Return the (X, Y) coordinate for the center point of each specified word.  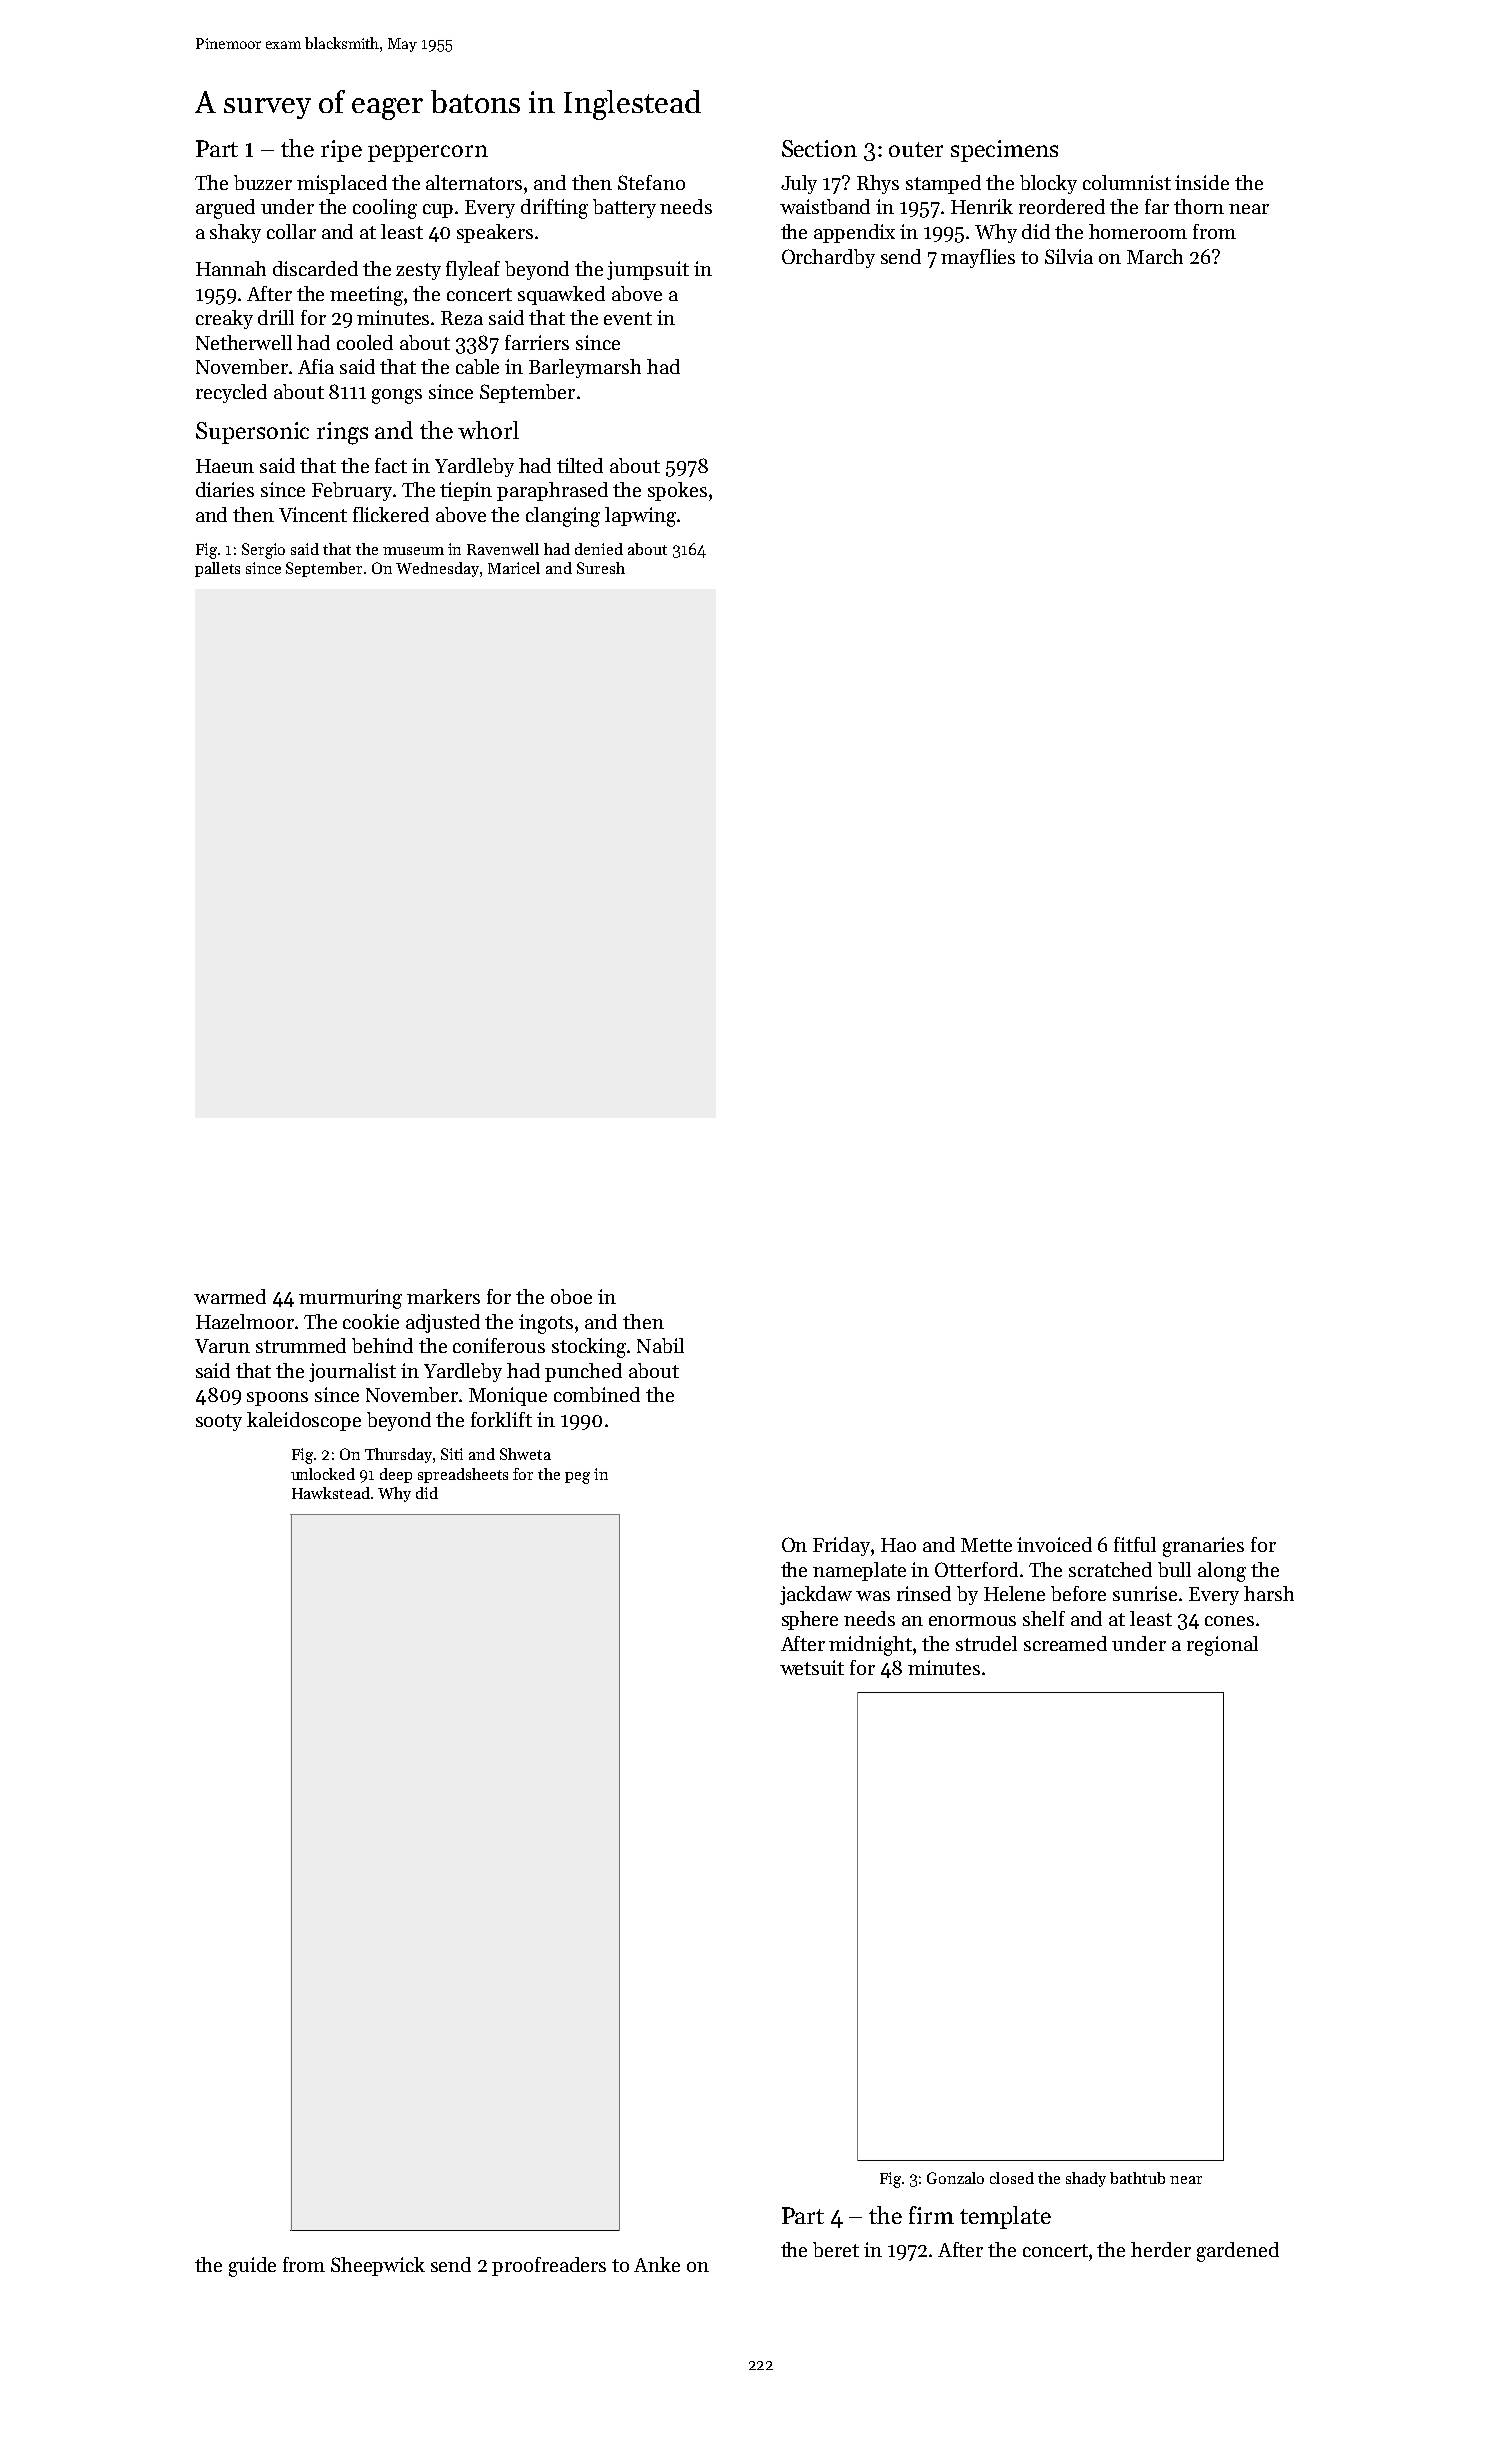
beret (836, 2249)
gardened (1238, 2252)
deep (396, 1475)
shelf (1044, 1618)
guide (252, 2267)
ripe (341, 151)
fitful (1135, 1544)
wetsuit (812, 1667)
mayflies (978, 258)
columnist (1127, 182)
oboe (571, 1296)
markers (443, 1296)
